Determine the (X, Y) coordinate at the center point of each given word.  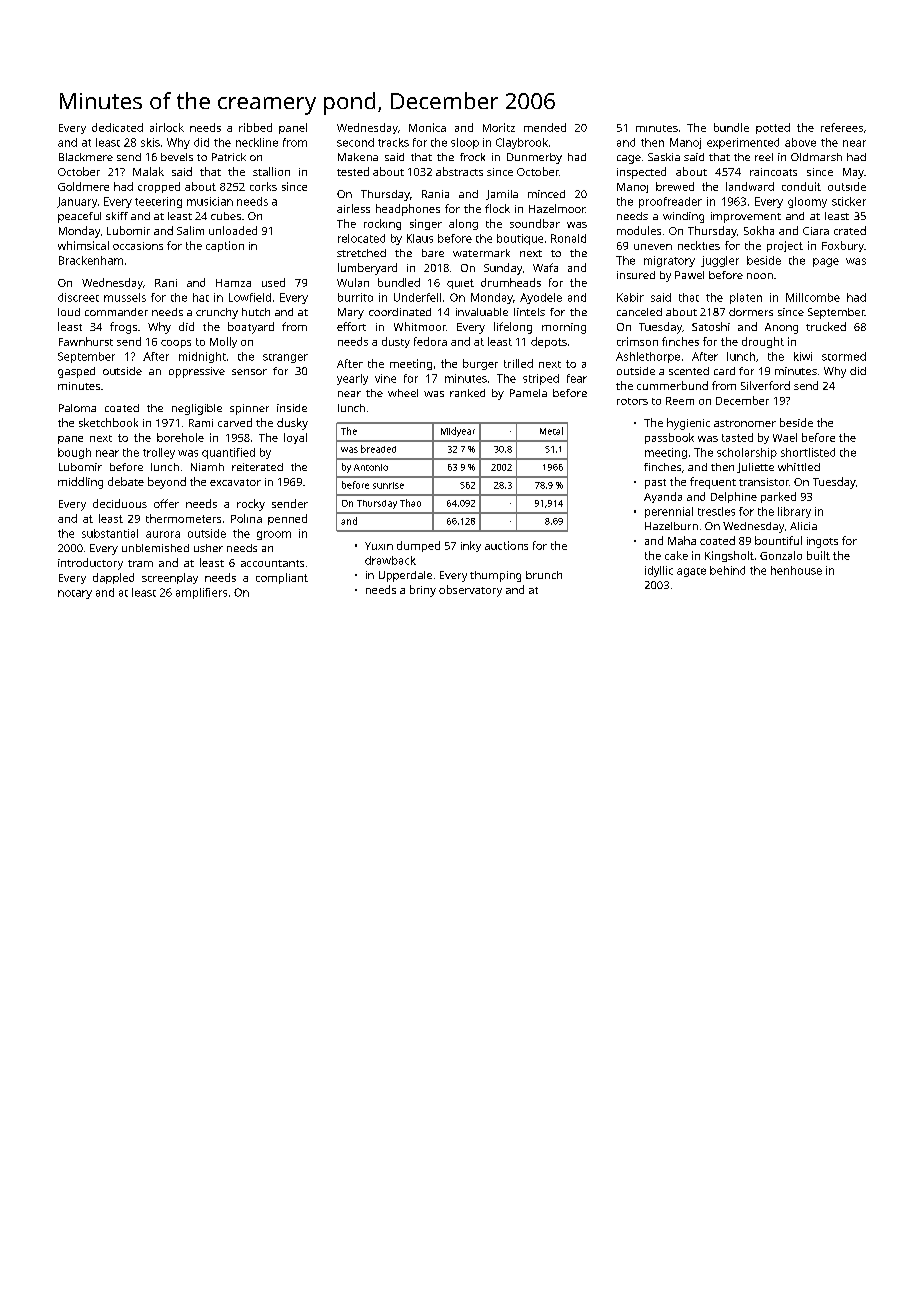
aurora (163, 534)
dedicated (117, 127)
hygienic (688, 424)
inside (292, 408)
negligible (197, 409)
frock (472, 157)
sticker (849, 201)
